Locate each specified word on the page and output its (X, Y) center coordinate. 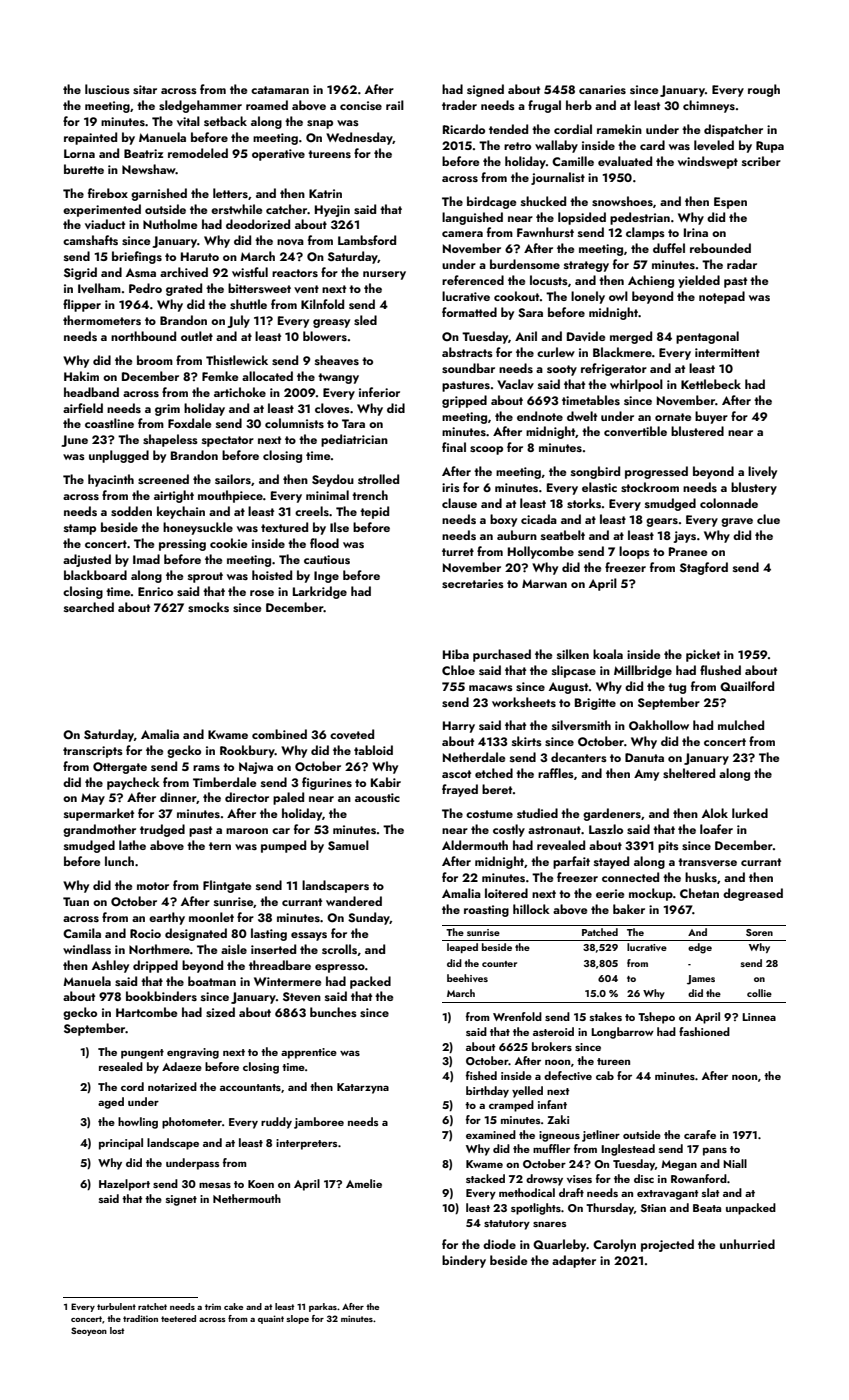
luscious (107, 89)
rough (764, 90)
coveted (352, 734)
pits (668, 847)
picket (703, 655)
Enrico (155, 591)
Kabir (386, 782)
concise (361, 105)
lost (117, 1330)
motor (153, 886)
